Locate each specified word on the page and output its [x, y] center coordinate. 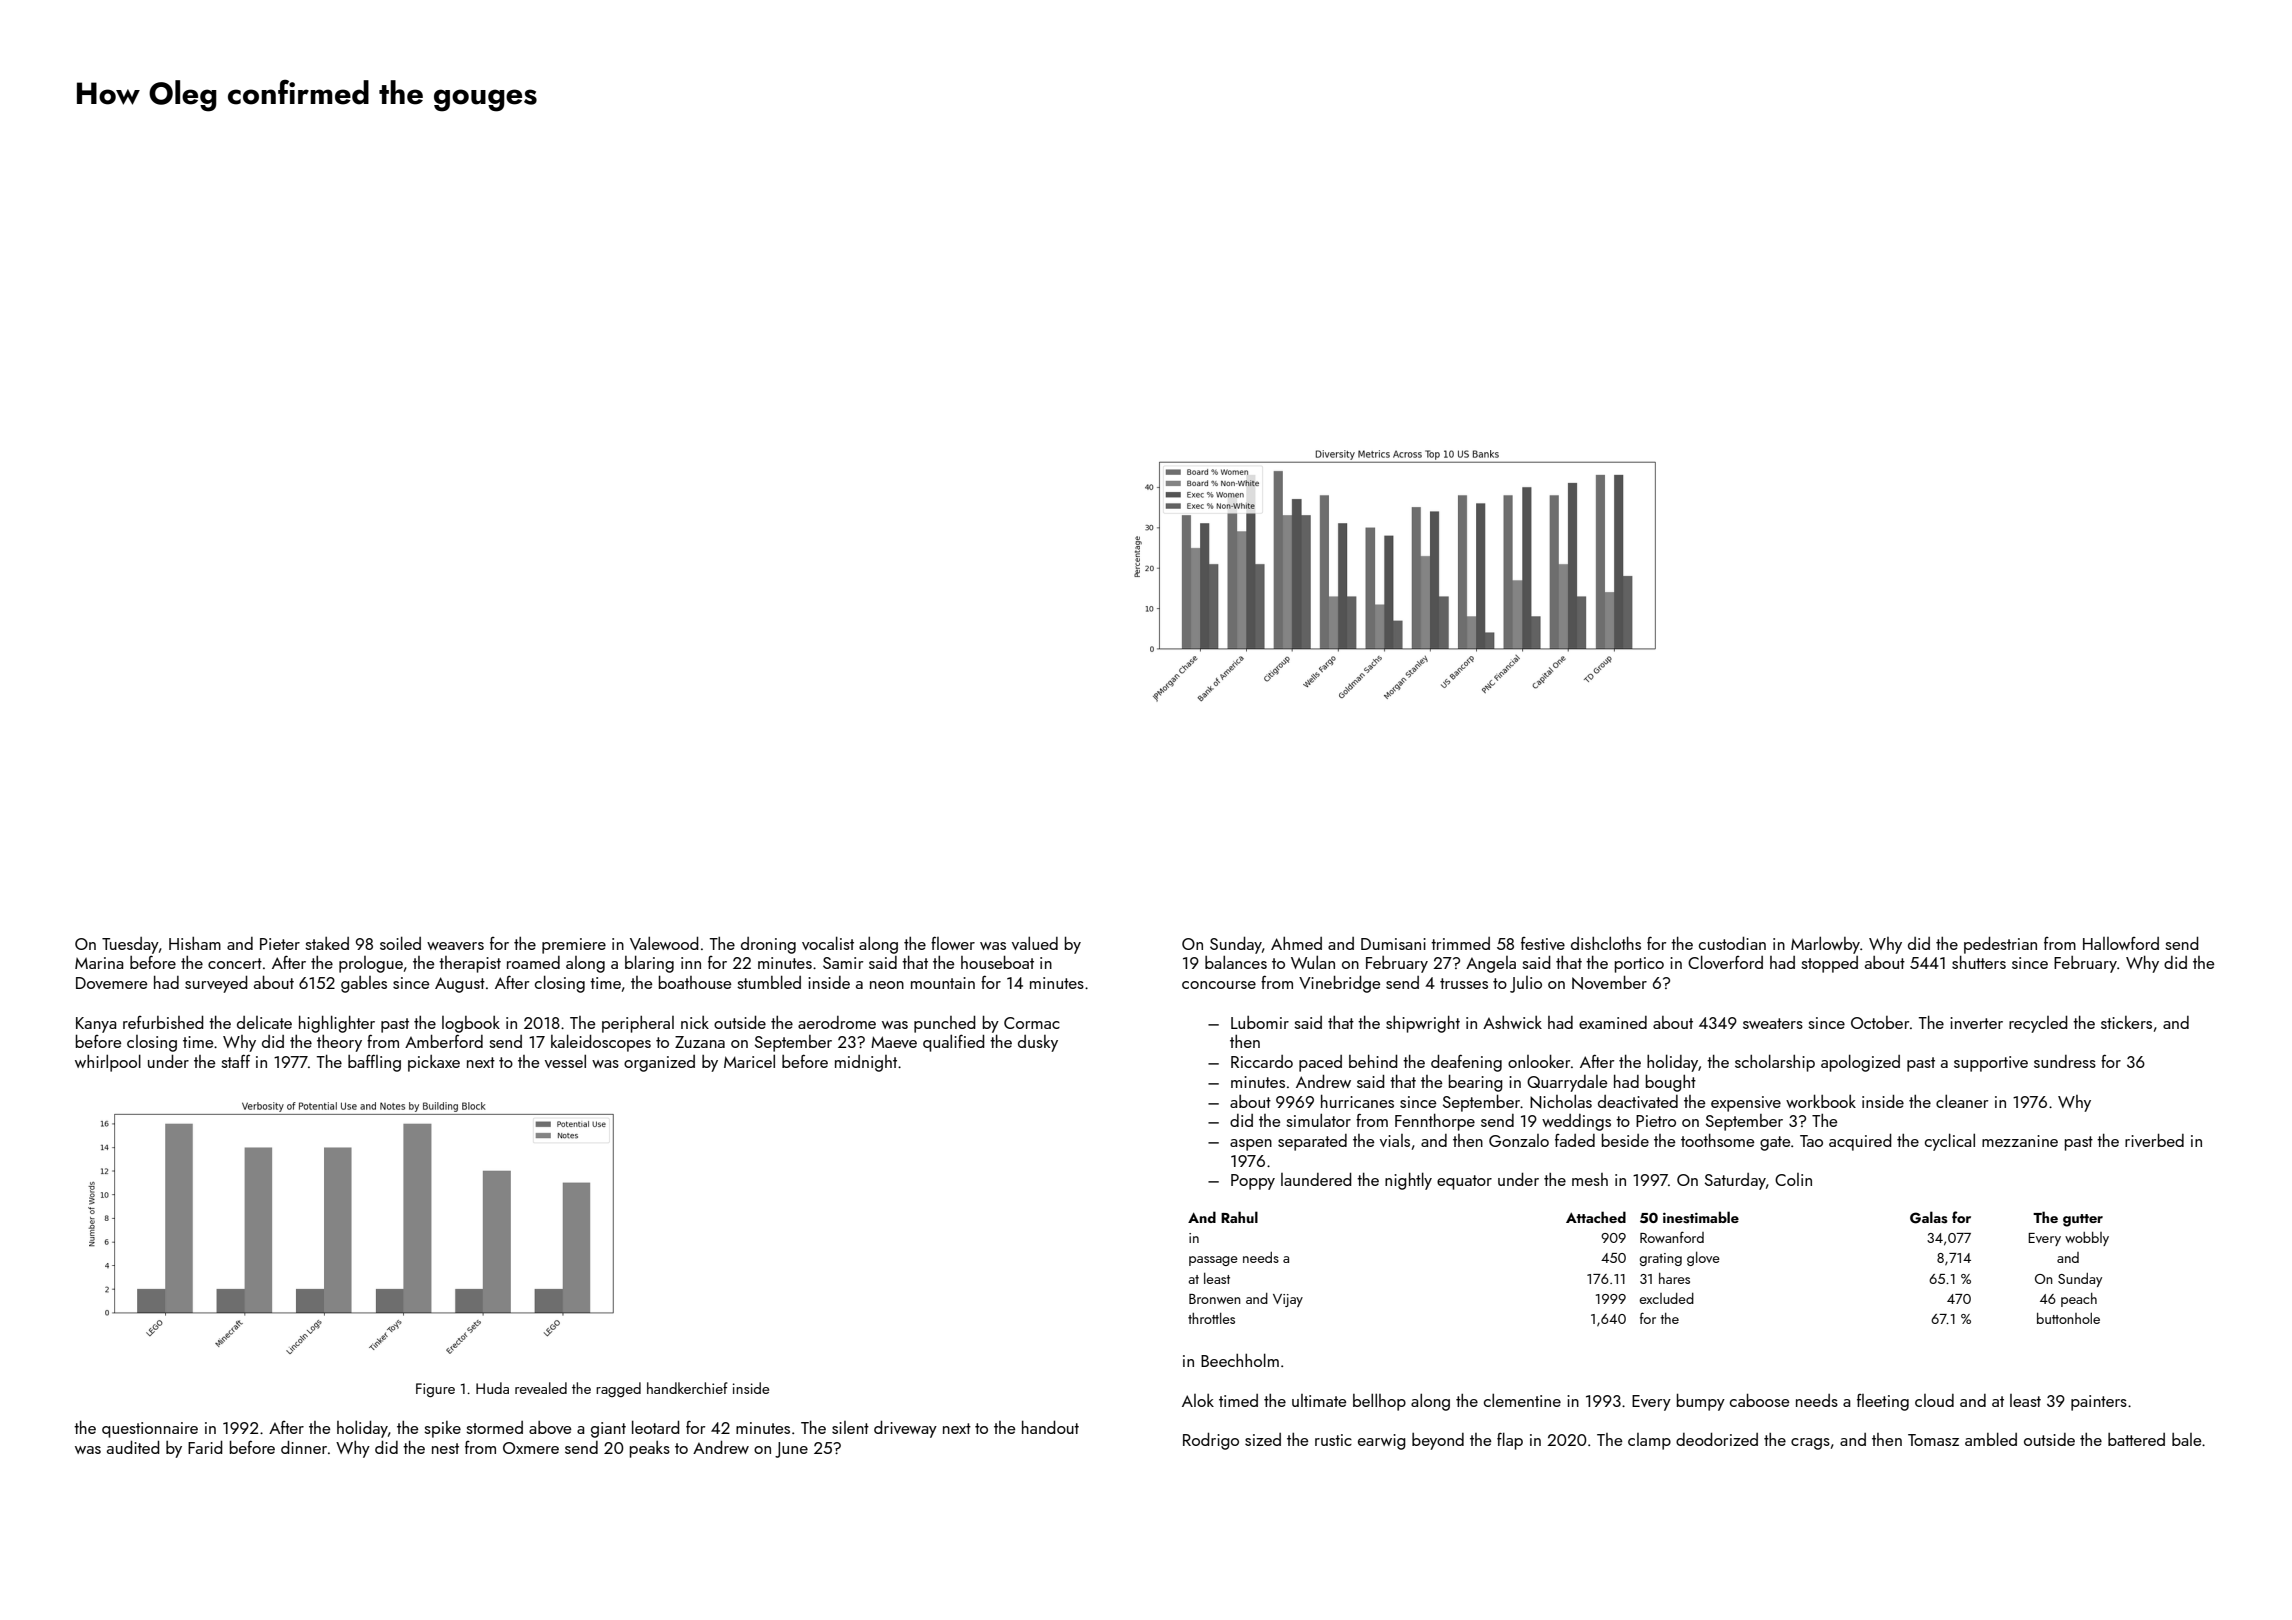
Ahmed [1296, 943]
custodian [1732, 943]
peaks [650, 1449]
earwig [1382, 1442]
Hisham [195, 943]
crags [1810, 1444]
